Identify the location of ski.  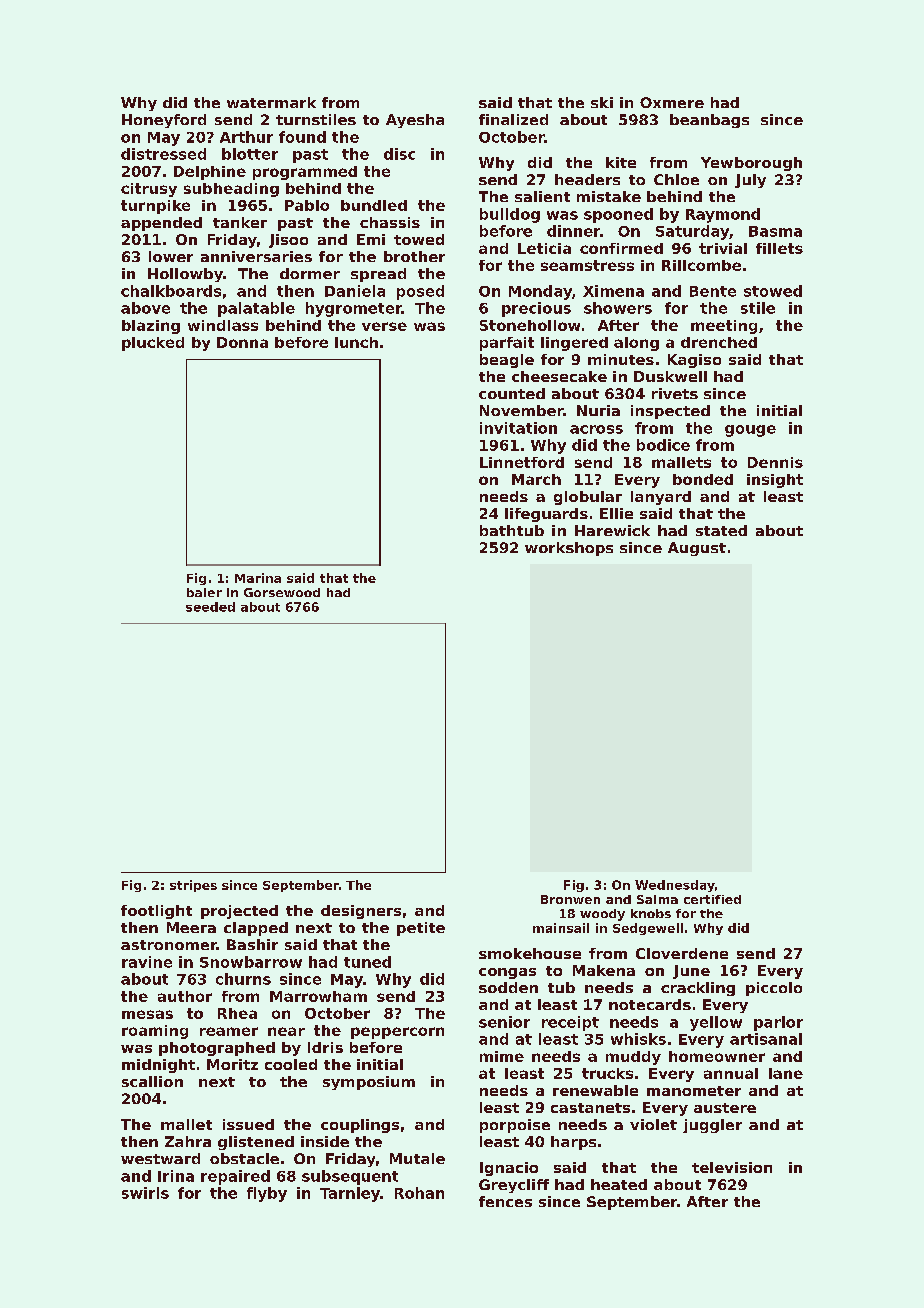
(602, 102).
